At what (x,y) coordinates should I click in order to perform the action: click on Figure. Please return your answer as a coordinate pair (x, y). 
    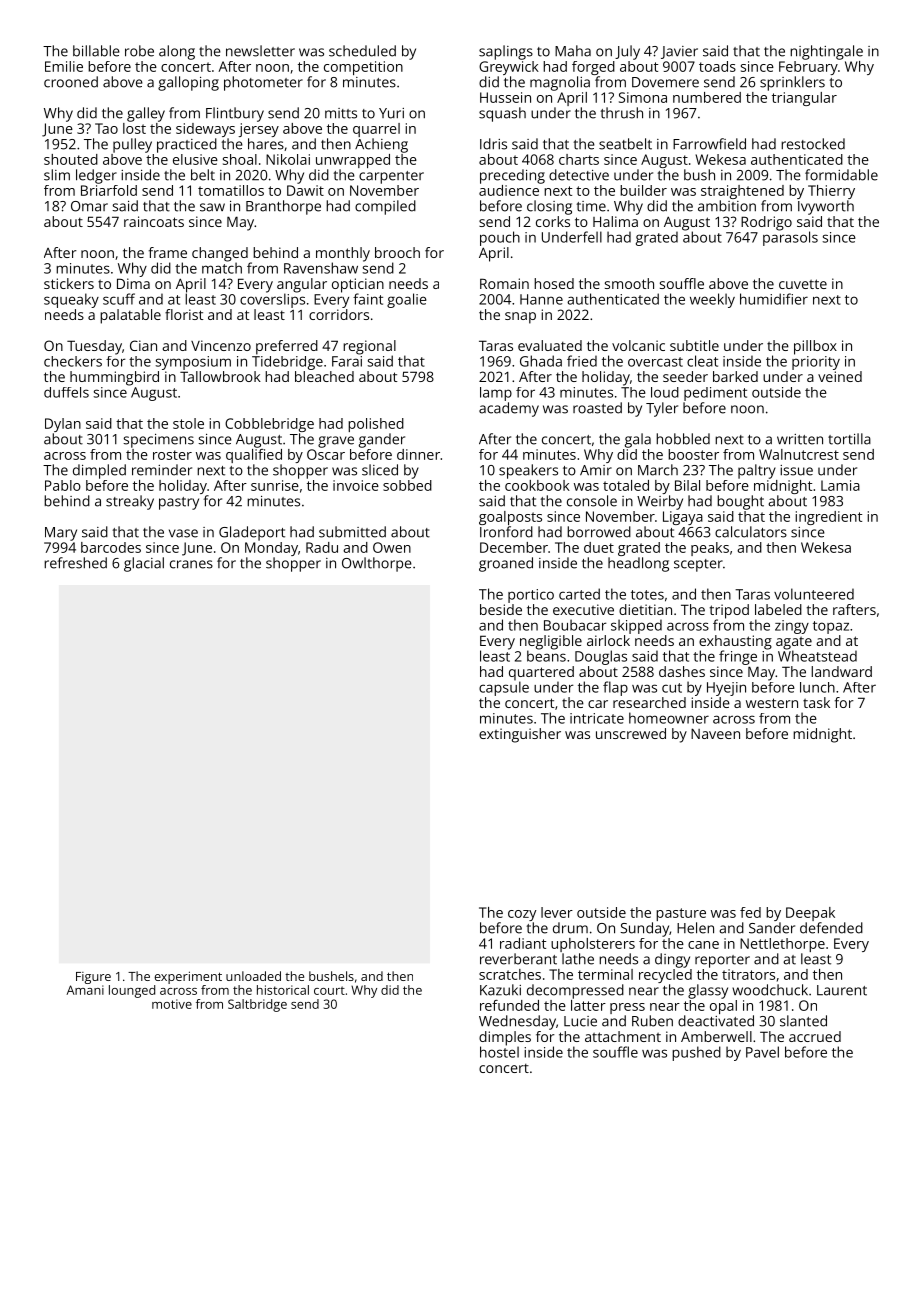
    Looking at the image, I should click on (93, 978).
